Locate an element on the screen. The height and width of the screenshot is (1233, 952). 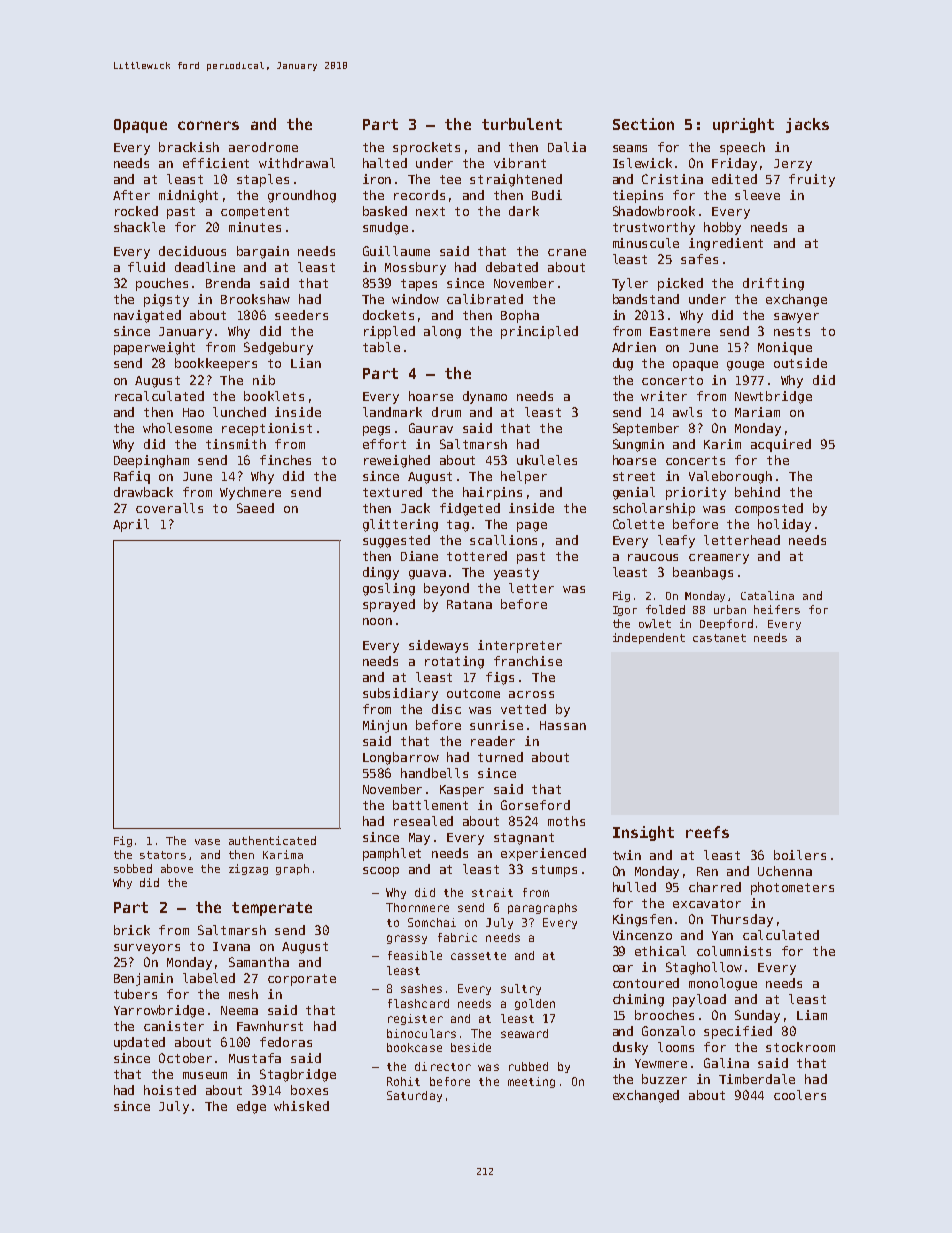
Saturday is located at coordinates (414, 1096).
